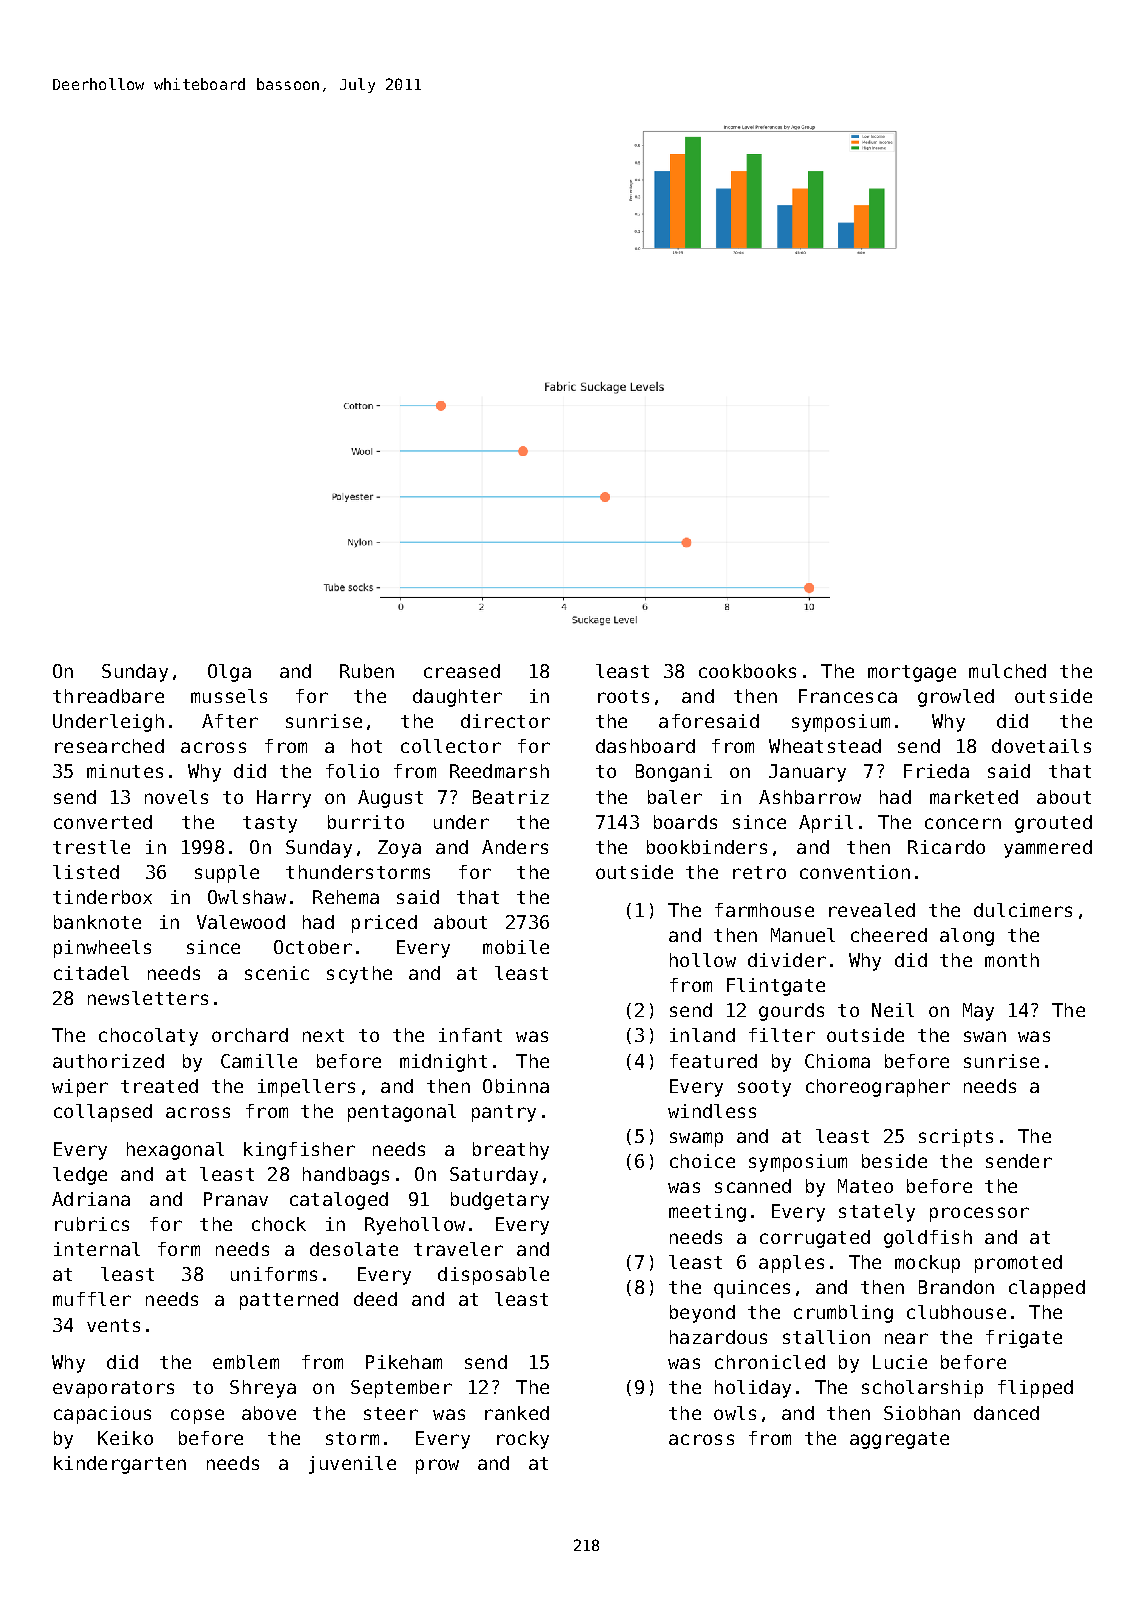 This screenshot has height=1620, width=1145. Describe the element at coordinates (120, 1465) in the screenshot. I see `kindergarten` at that location.
